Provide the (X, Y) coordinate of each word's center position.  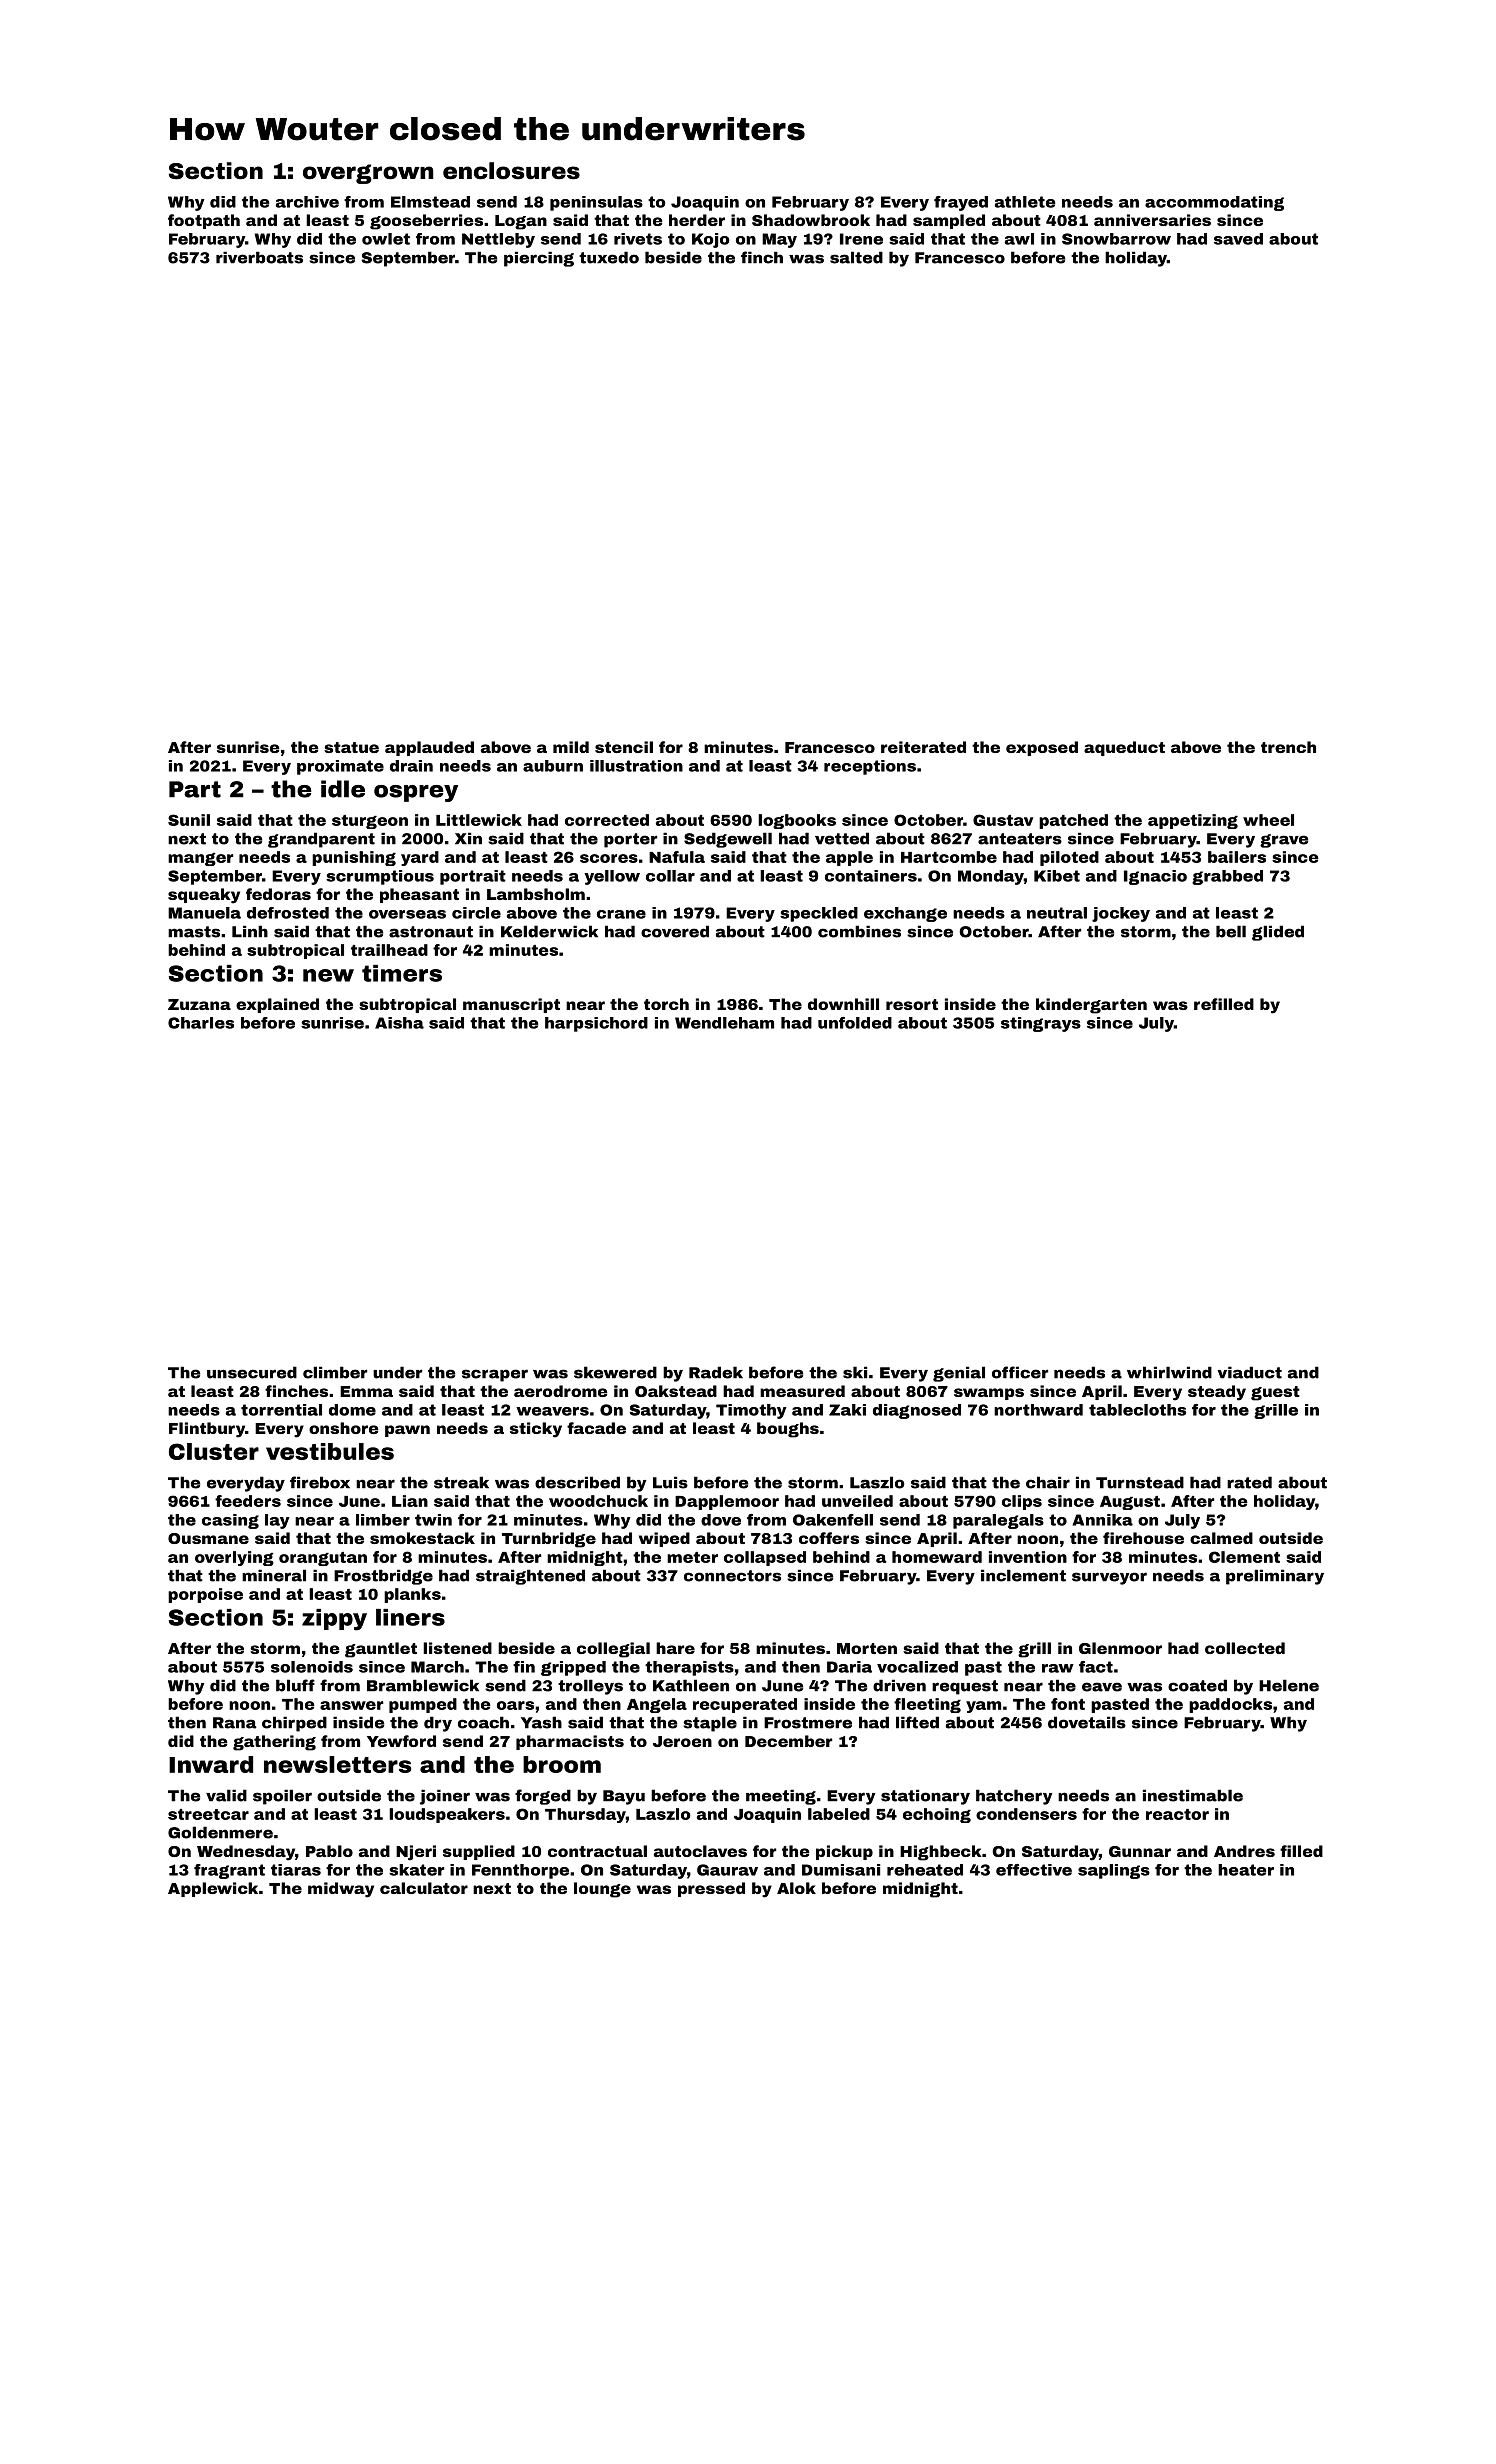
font (1068, 1704)
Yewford (401, 1741)
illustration (636, 766)
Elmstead (430, 202)
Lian (410, 1501)
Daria (849, 1667)
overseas (407, 914)
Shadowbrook (811, 220)
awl (1019, 239)
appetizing (1193, 821)
